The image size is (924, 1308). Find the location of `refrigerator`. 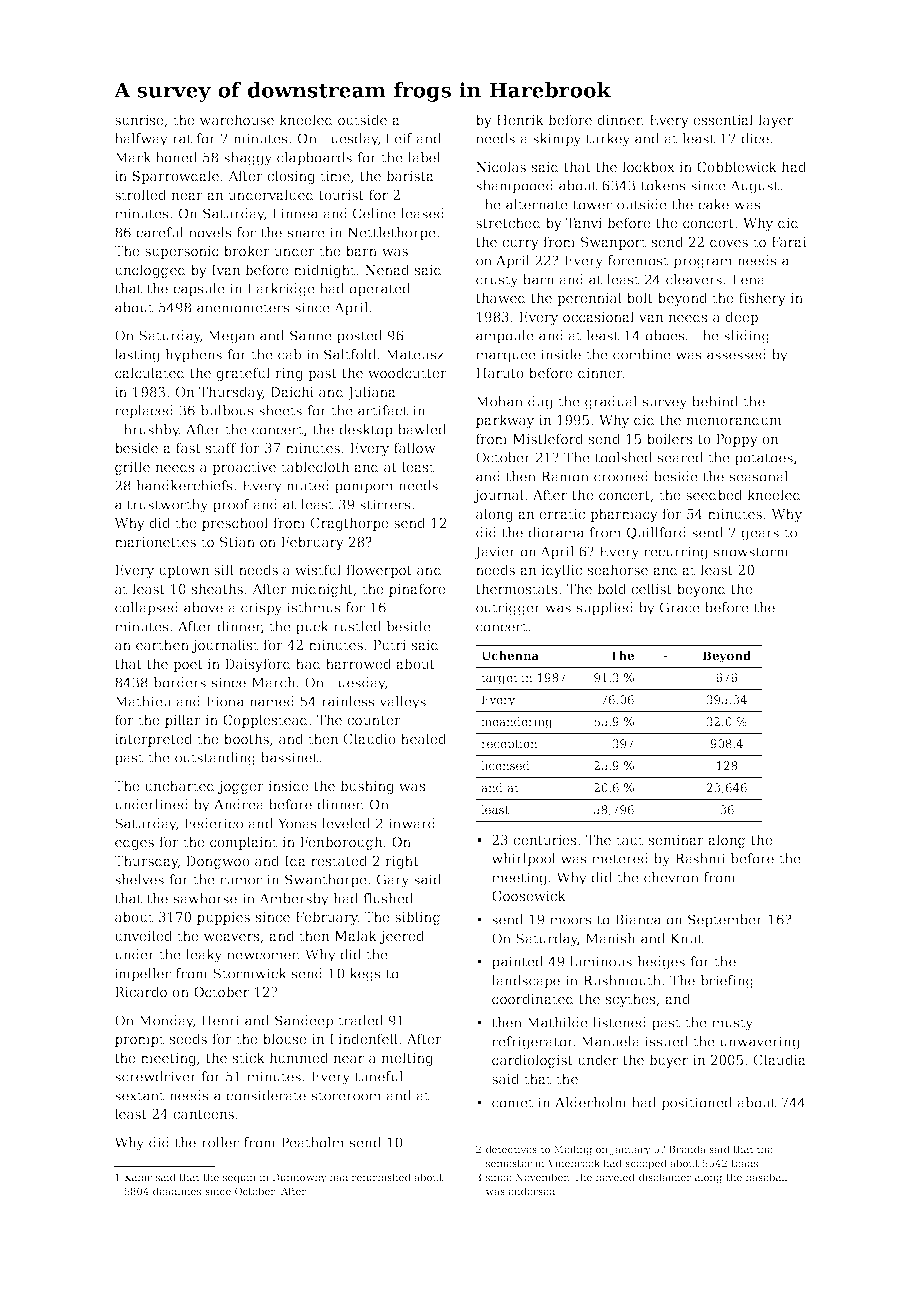

refrigerator is located at coordinates (532, 1043).
